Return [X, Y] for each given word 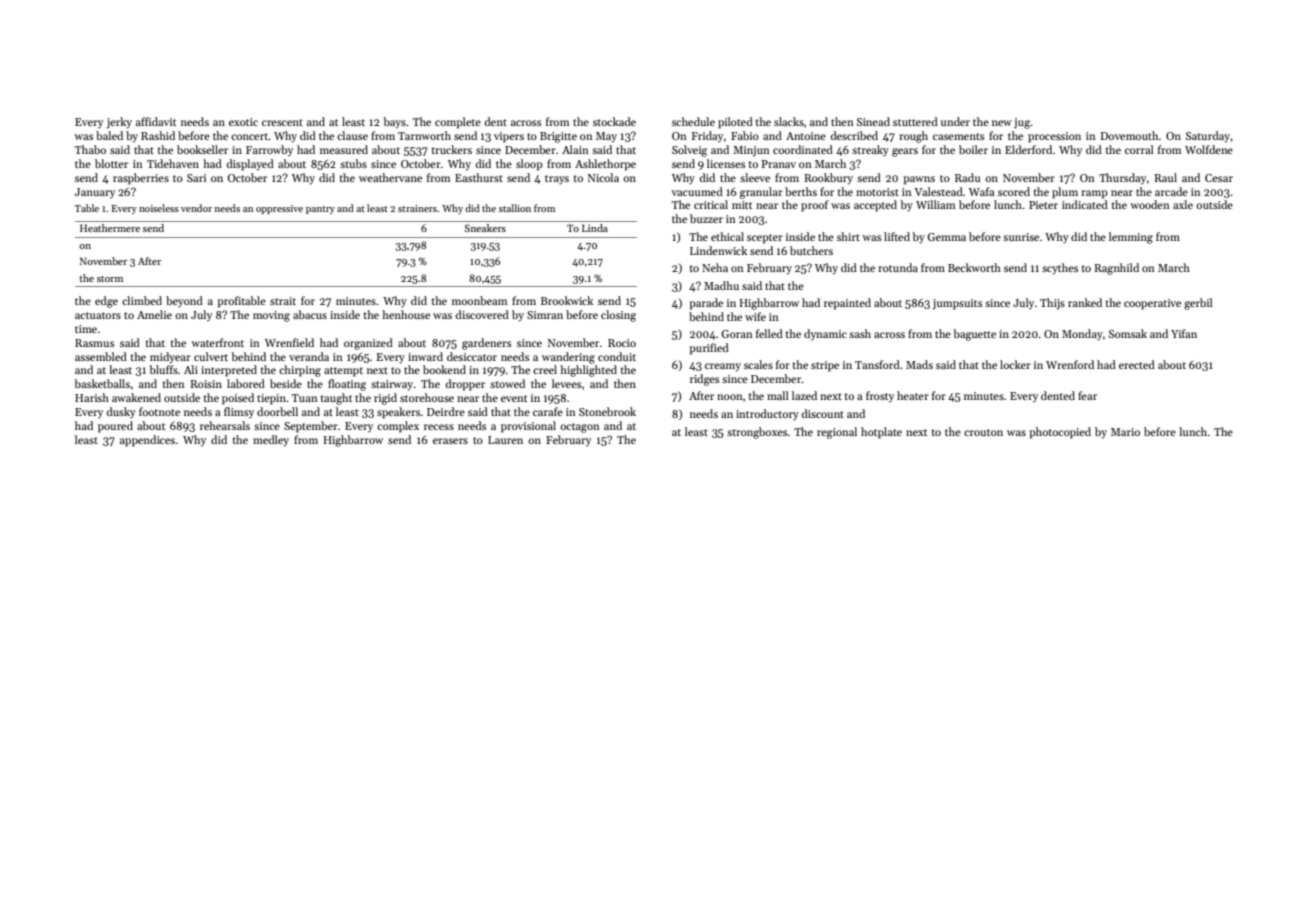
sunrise [1021, 237]
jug [1022, 123]
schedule [693, 121]
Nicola [603, 177]
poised [238, 399]
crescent [282, 122]
